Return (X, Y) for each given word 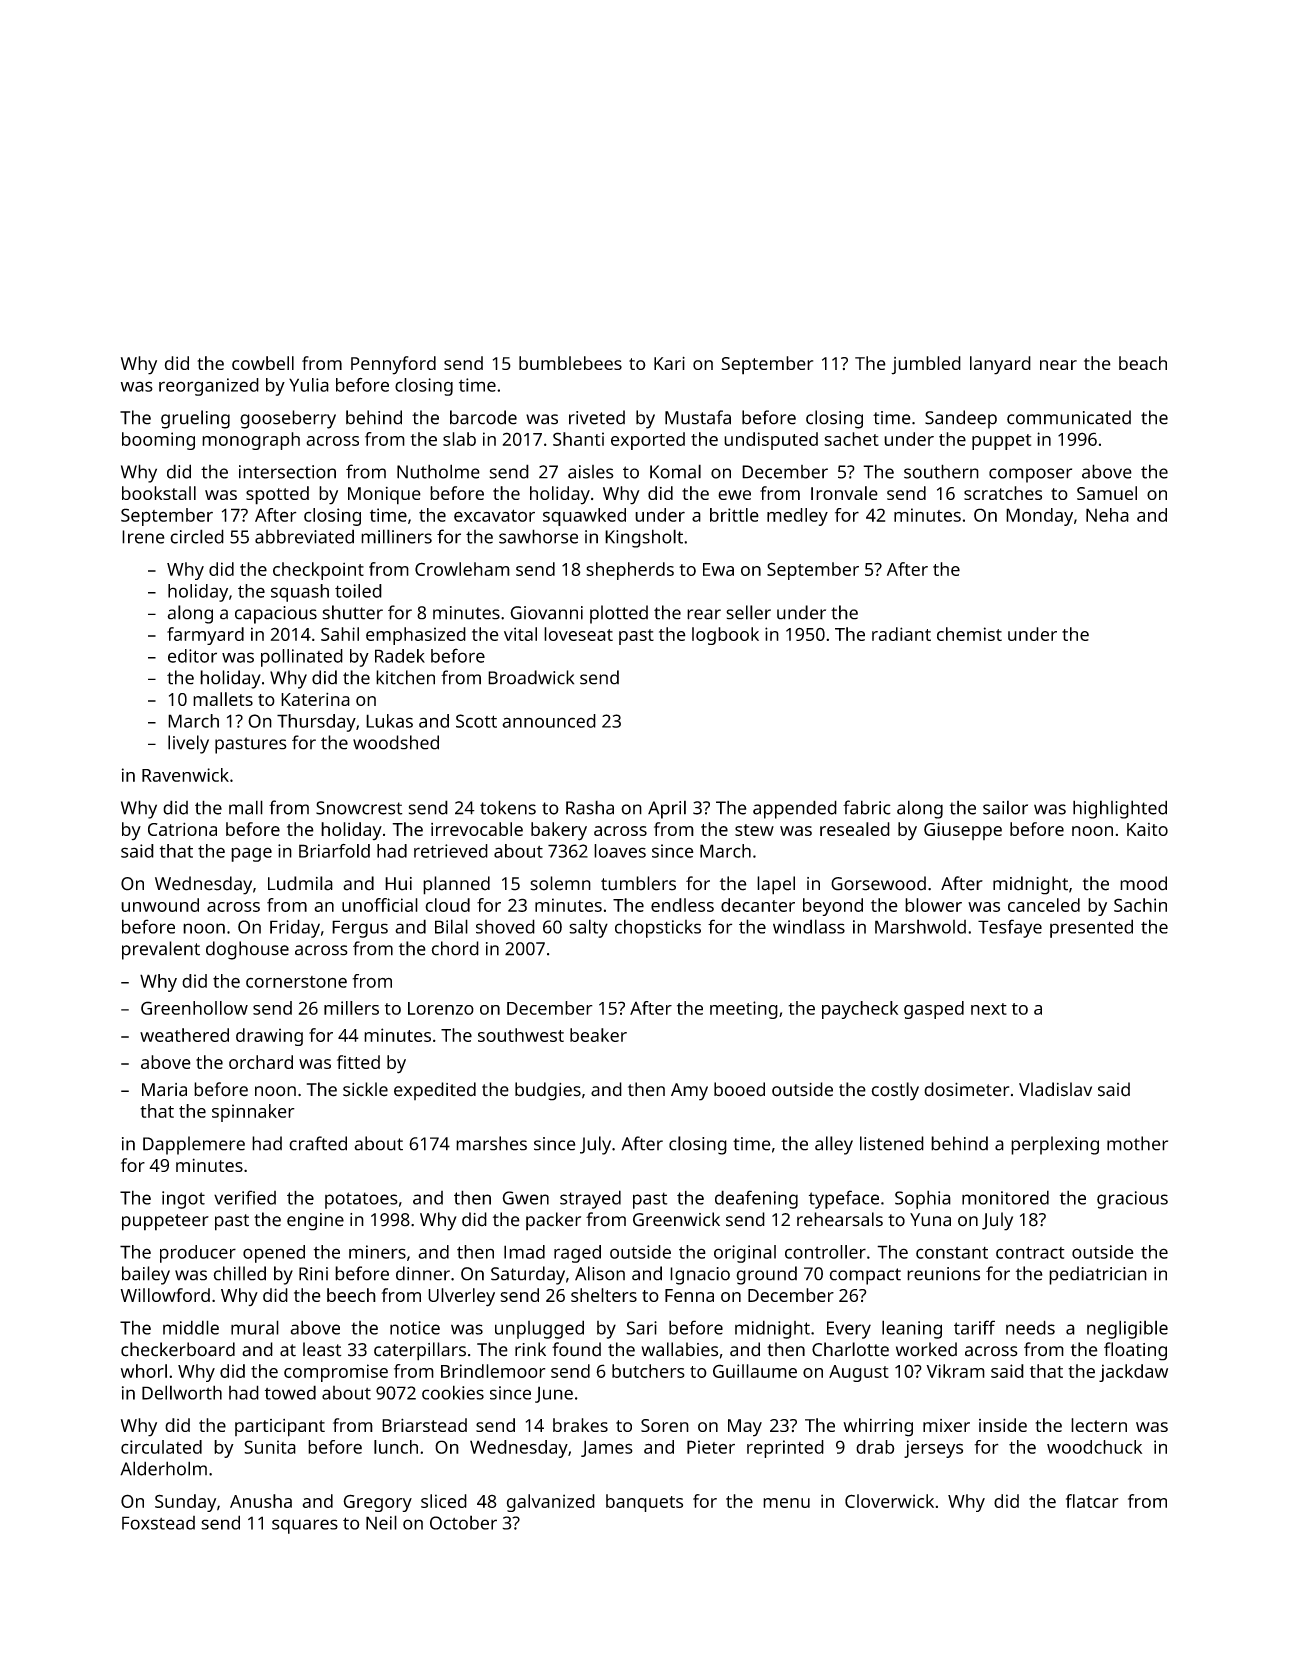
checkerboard (178, 1349)
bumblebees (570, 363)
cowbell (263, 363)
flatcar (1092, 1501)
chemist (969, 634)
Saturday (528, 1275)
